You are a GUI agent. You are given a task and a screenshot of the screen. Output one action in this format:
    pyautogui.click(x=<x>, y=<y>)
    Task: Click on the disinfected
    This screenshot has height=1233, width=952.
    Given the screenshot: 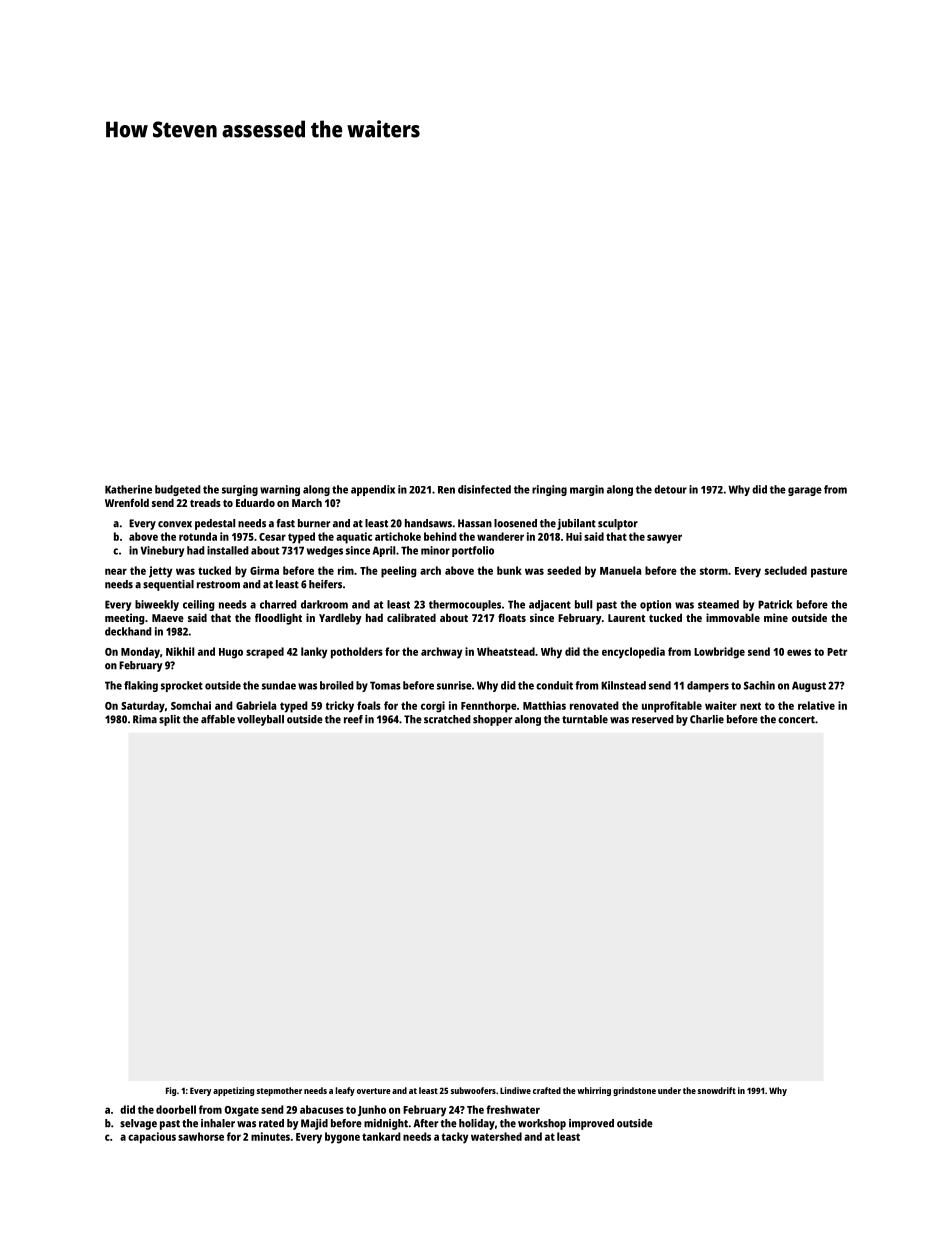 What is the action you would take?
    pyautogui.click(x=484, y=489)
